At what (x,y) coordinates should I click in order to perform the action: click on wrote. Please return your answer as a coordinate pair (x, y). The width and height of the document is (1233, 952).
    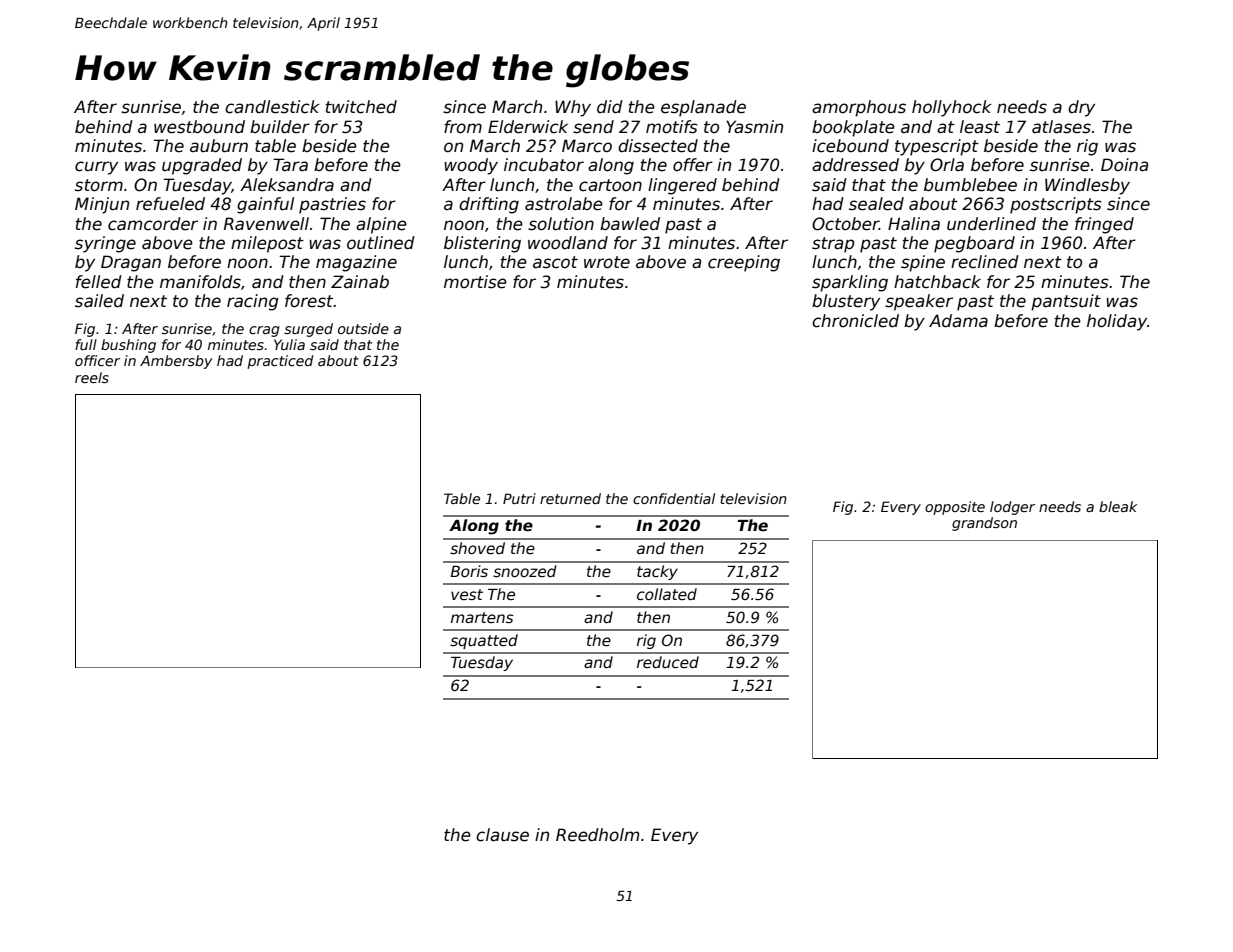
    Looking at the image, I should click on (607, 262).
